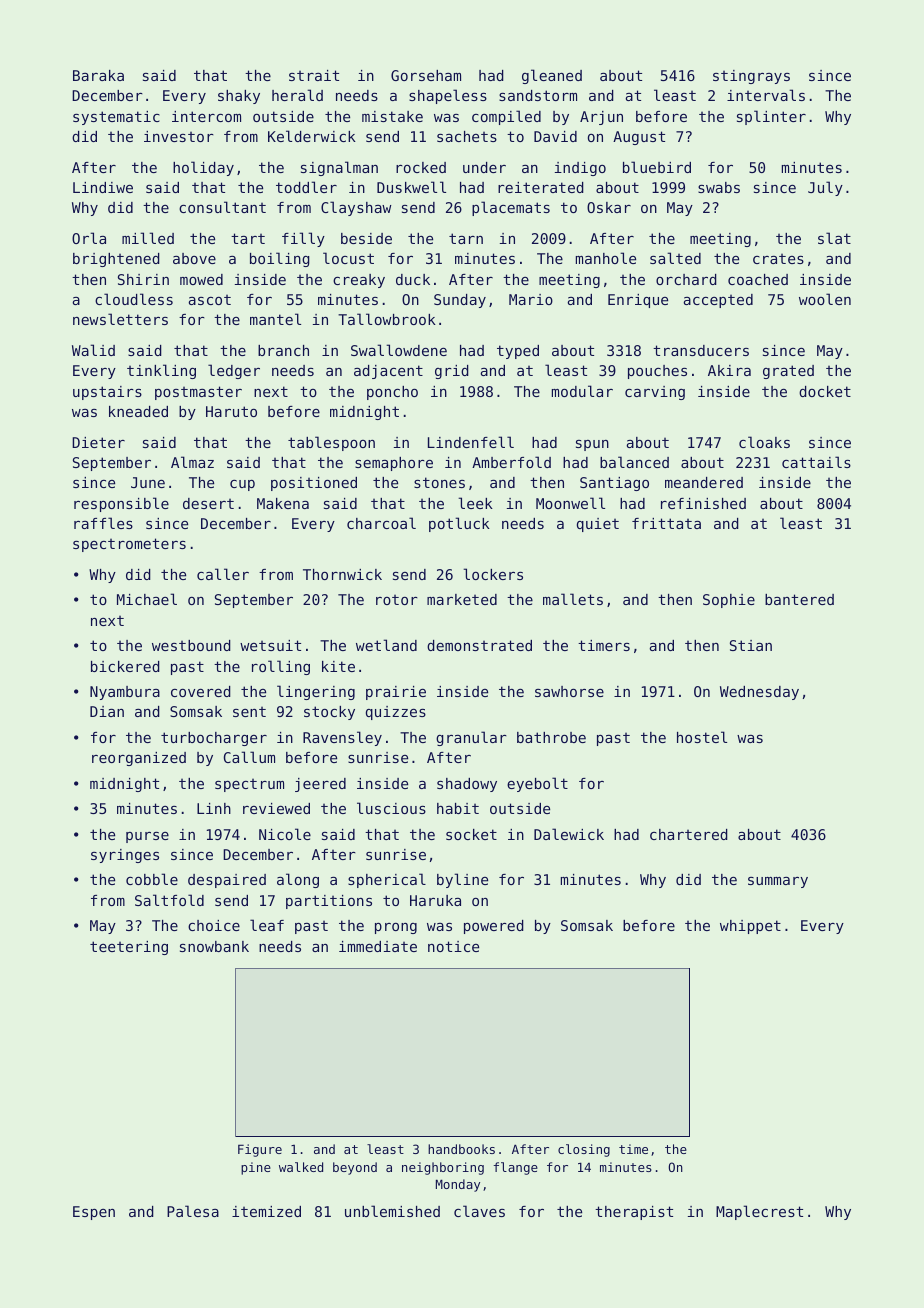 This document has height=1308, width=924. I want to click on demonstrated, so click(479, 645).
